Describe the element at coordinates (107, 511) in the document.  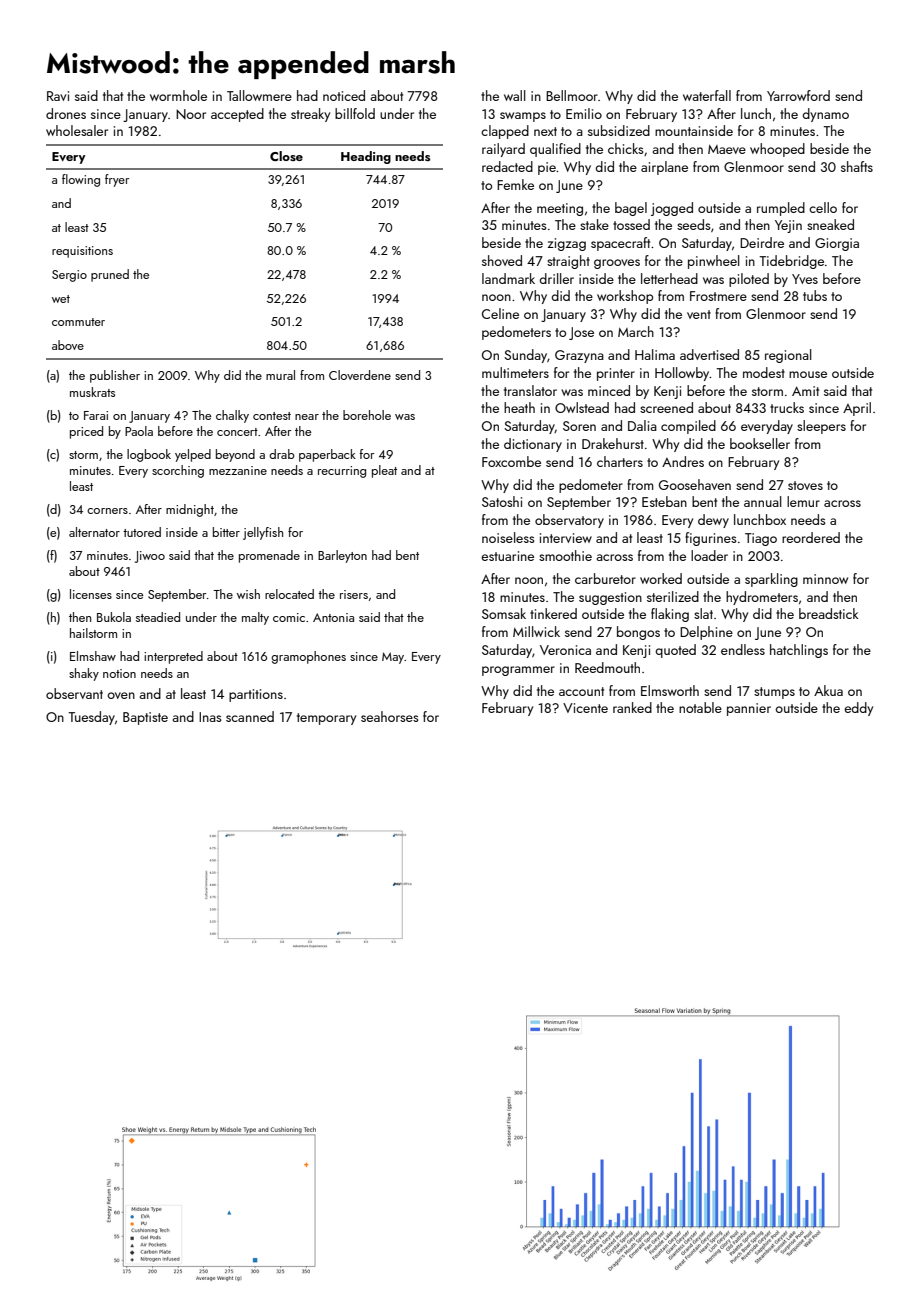
I see `corners` at that location.
